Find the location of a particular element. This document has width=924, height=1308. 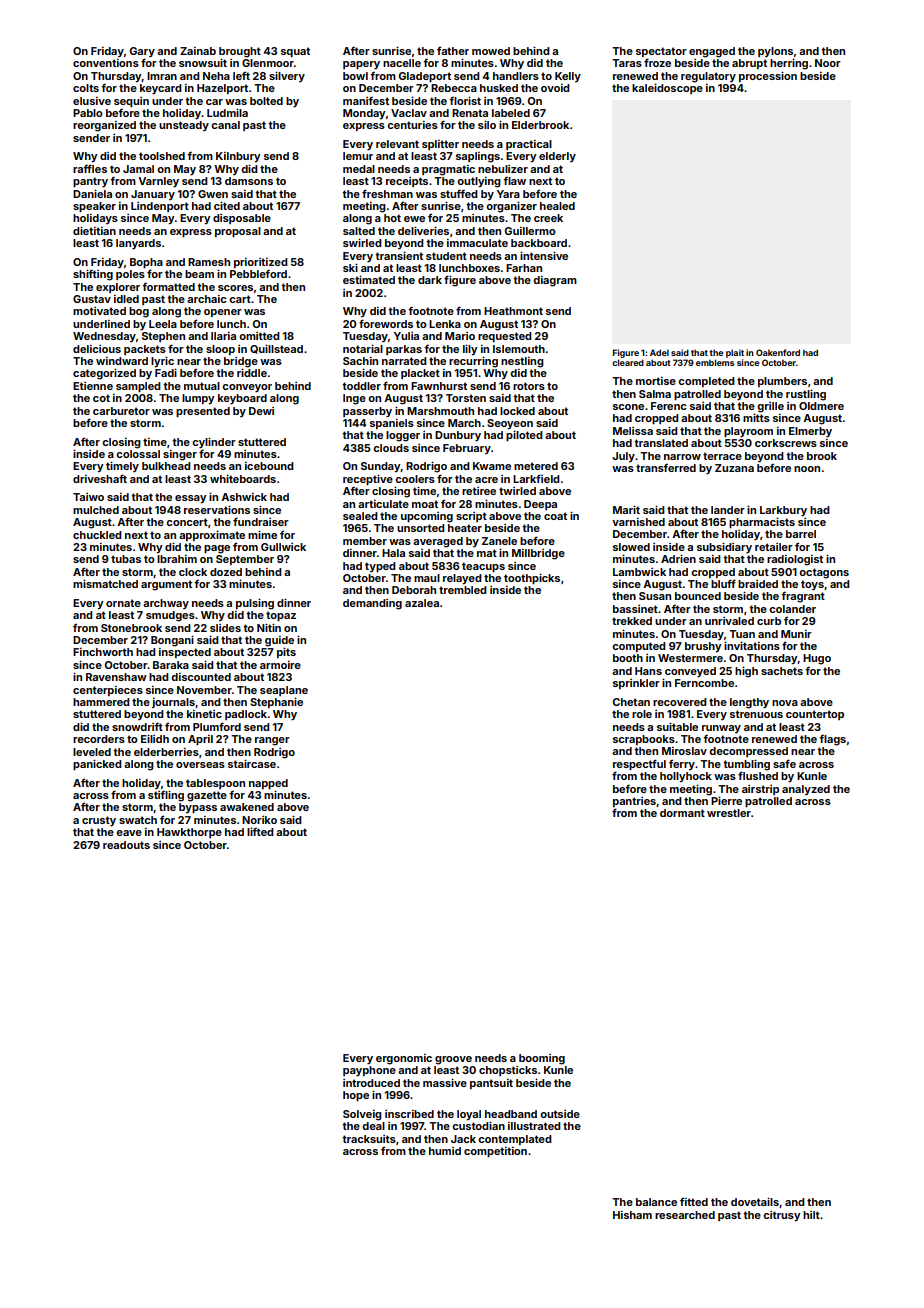

pantries is located at coordinates (634, 802).
